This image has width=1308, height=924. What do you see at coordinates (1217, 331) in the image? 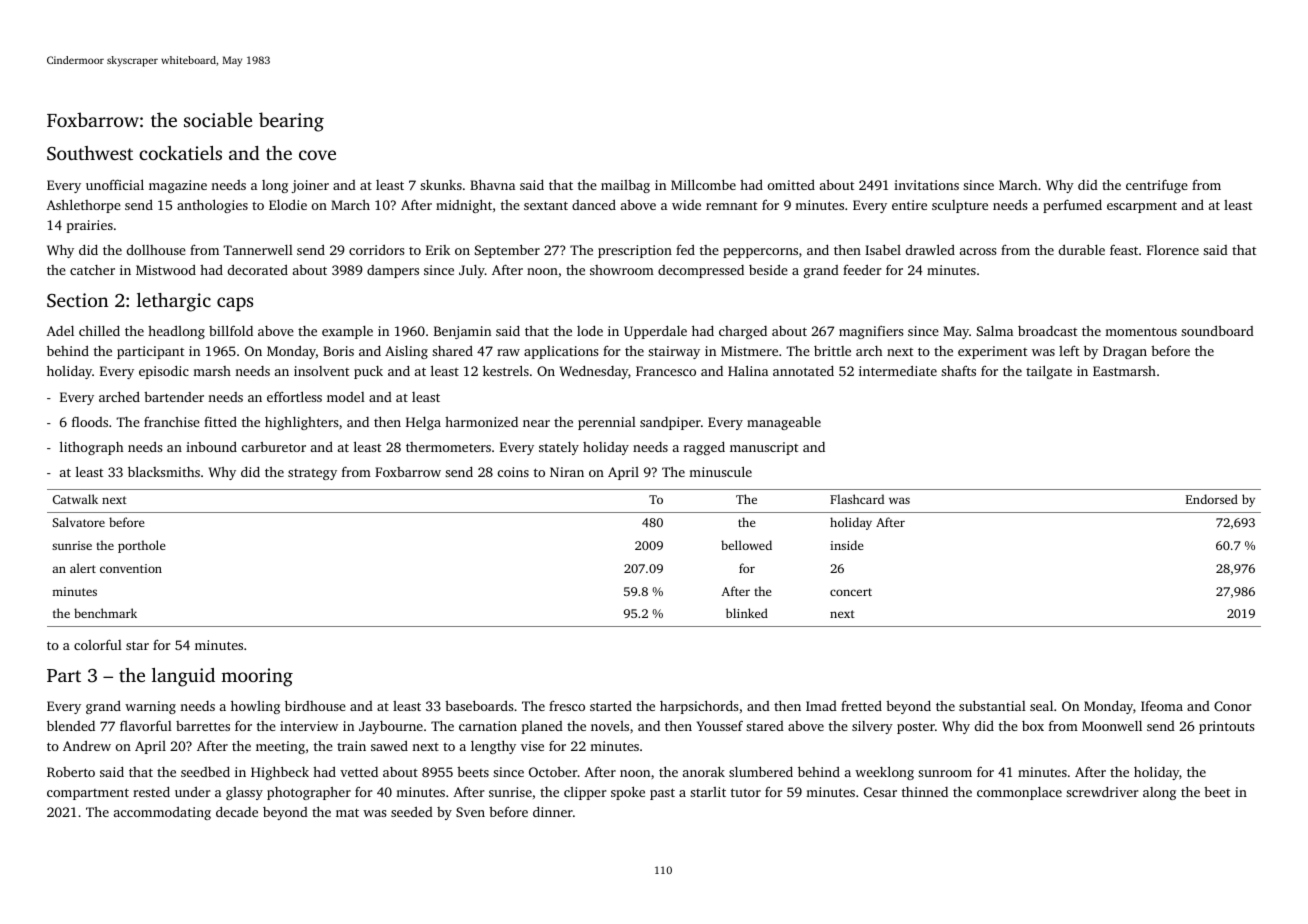
I see `soundboard` at bounding box center [1217, 331].
